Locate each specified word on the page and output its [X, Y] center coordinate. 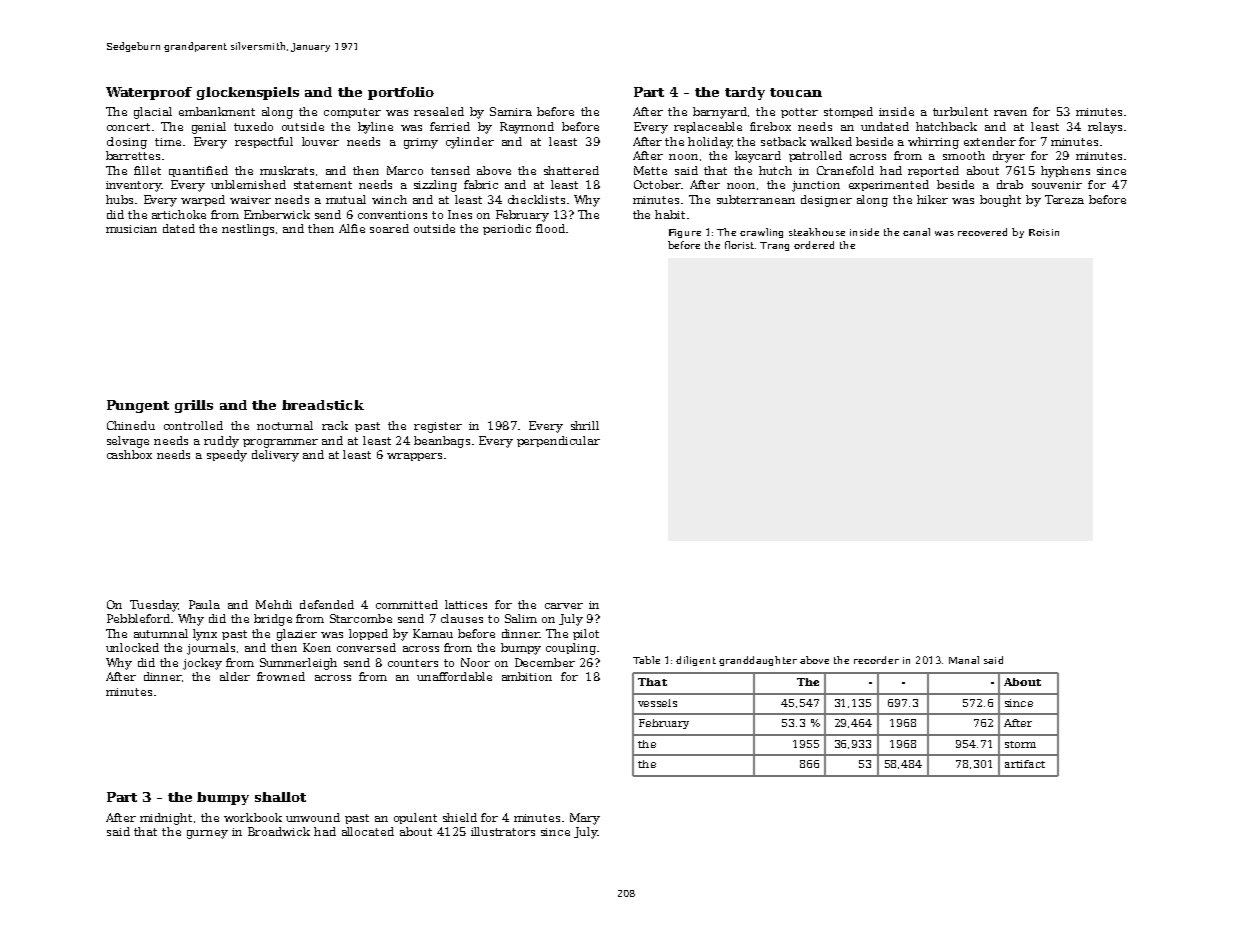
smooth [964, 155]
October [657, 184]
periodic [507, 229]
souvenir [1057, 185]
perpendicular [558, 441]
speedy [227, 456]
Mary [585, 819]
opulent [415, 818]
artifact [1025, 764]
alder [235, 676]
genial [209, 128]
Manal [964, 660]
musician [131, 229]
